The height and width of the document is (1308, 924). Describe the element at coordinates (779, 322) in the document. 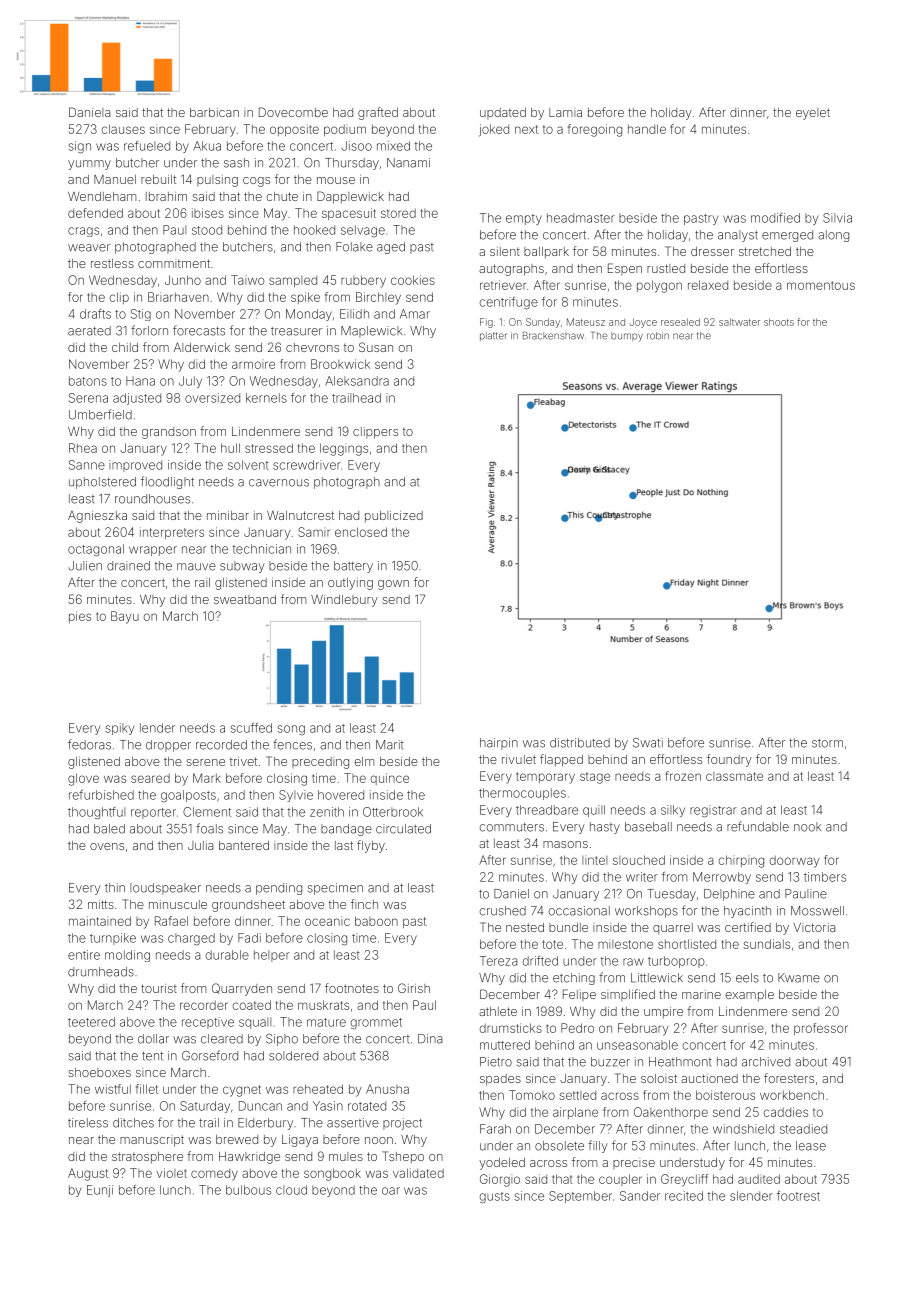

I see `shoots` at that location.
